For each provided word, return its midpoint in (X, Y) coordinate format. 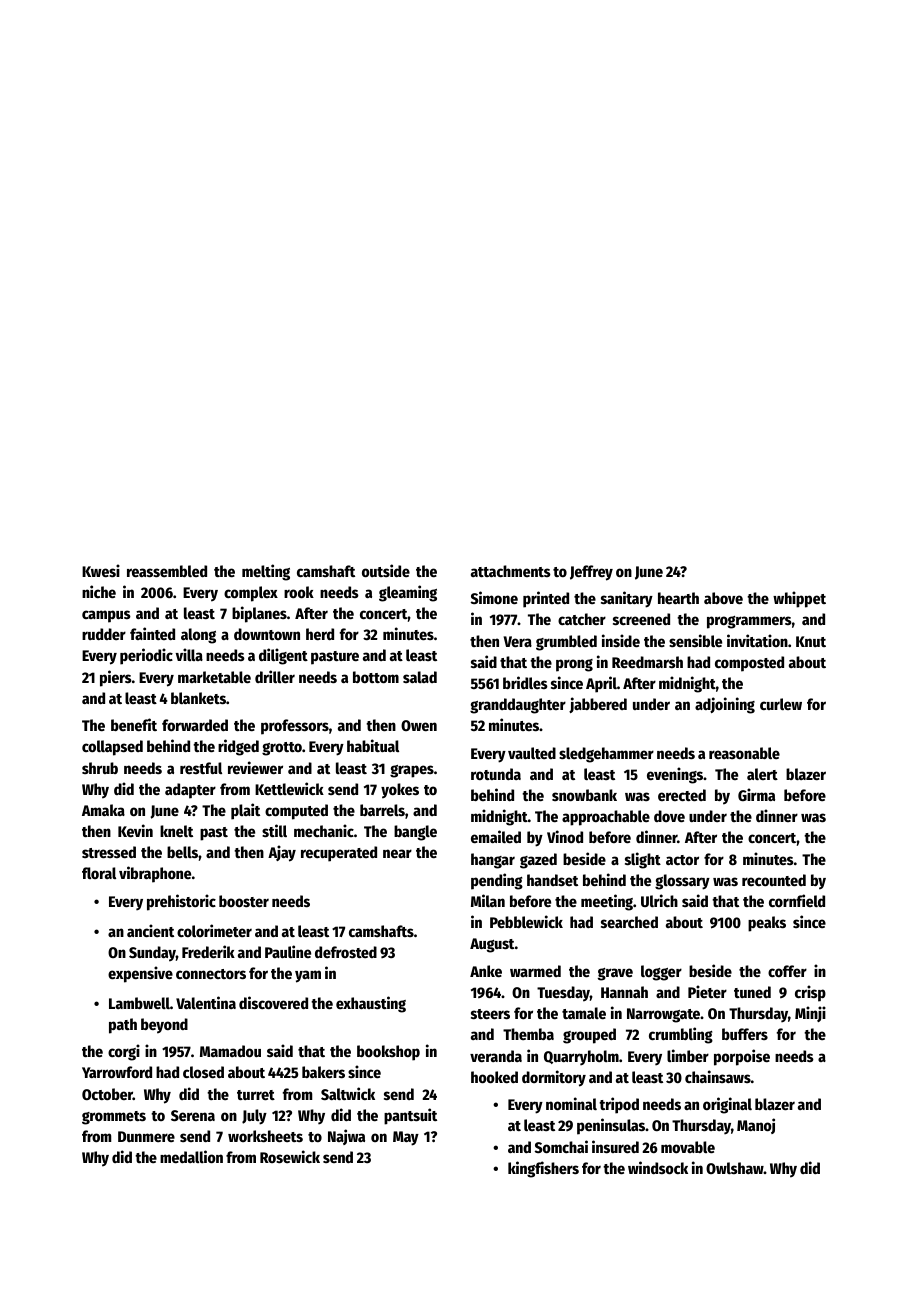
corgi (124, 1052)
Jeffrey (591, 573)
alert (762, 774)
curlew (781, 704)
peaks (767, 924)
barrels (382, 810)
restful (201, 768)
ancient (150, 930)
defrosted (346, 952)
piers (116, 678)
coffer (787, 971)
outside (386, 570)
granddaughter (518, 706)
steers (490, 1014)
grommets (114, 1118)
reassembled (167, 571)
